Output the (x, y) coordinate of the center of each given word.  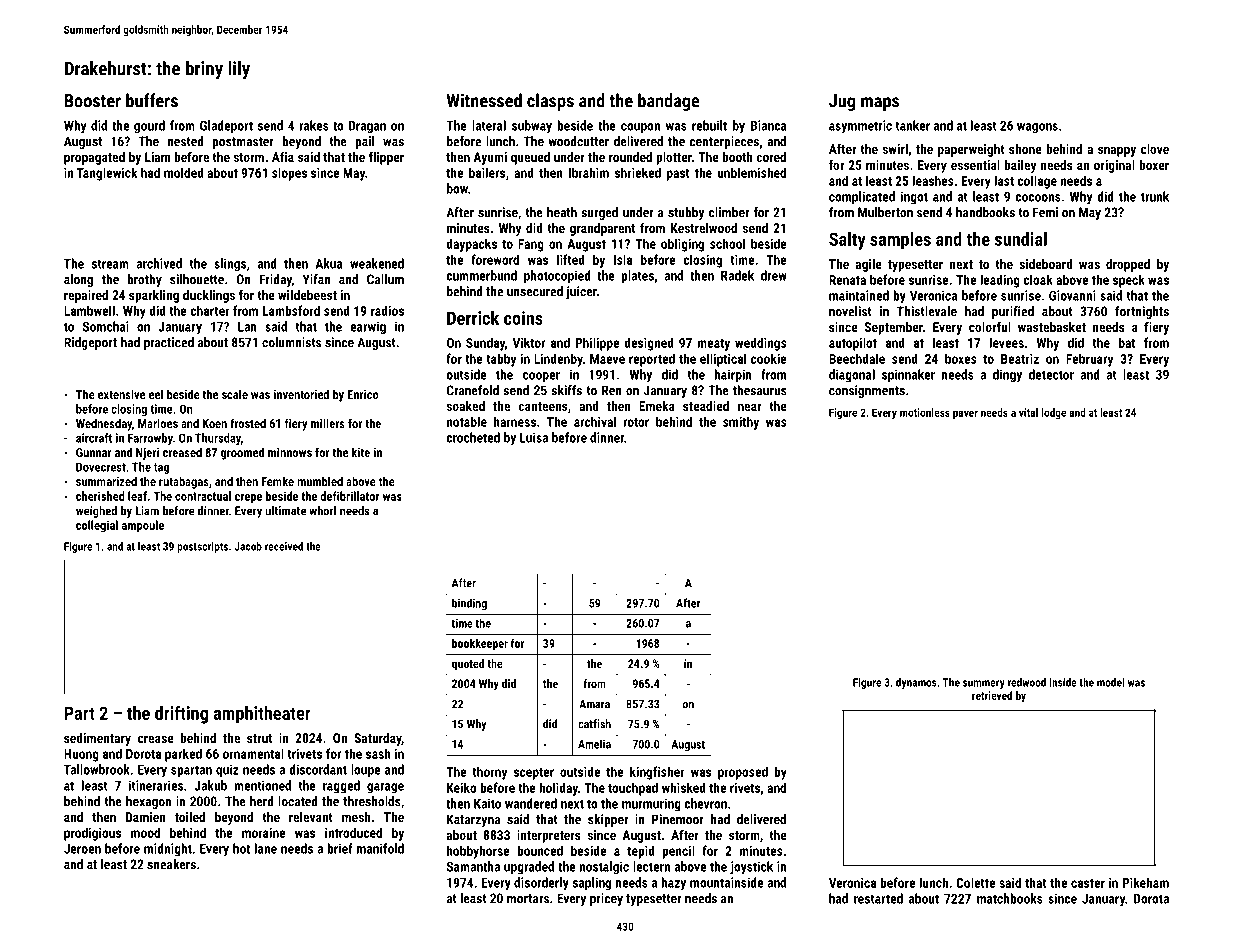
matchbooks (1010, 898)
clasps (550, 102)
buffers (152, 100)
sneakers (171, 864)
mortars (528, 899)
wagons (1037, 128)
